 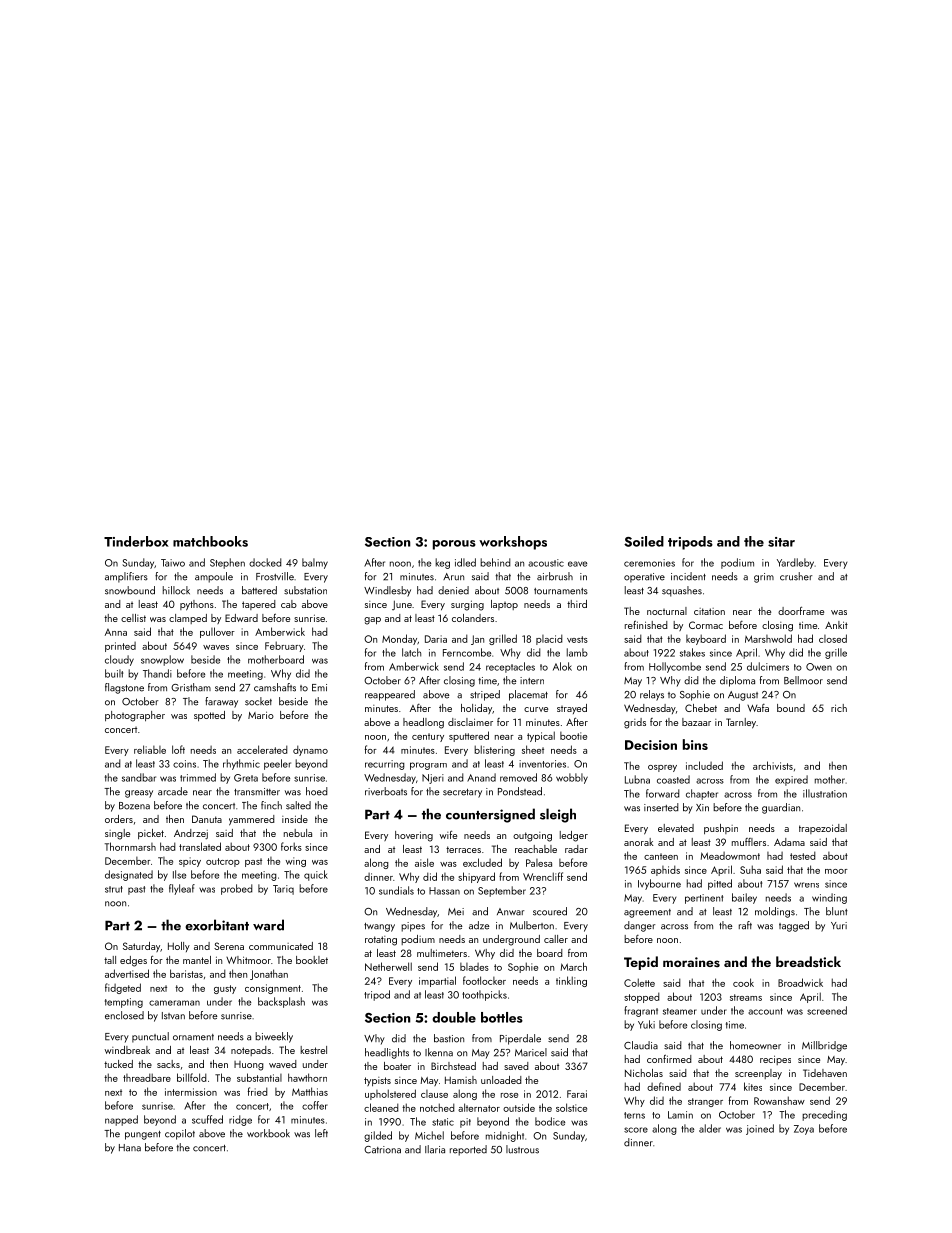 I want to click on sitar, so click(x=781, y=542).
